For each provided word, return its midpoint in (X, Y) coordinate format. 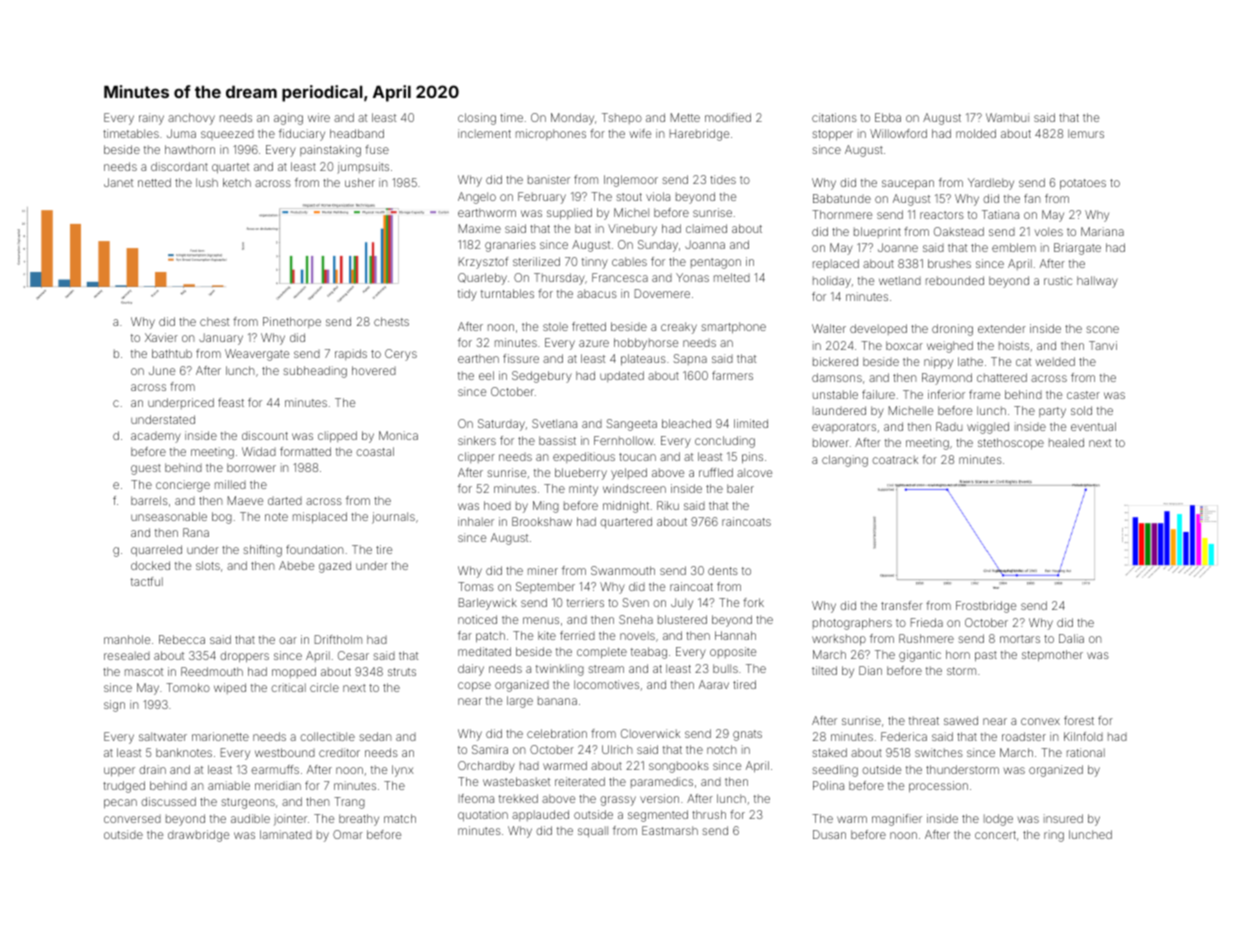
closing (477, 119)
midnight (626, 507)
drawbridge (198, 836)
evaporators (844, 428)
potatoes (1083, 184)
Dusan (829, 834)
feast (231, 402)
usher (360, 182)
